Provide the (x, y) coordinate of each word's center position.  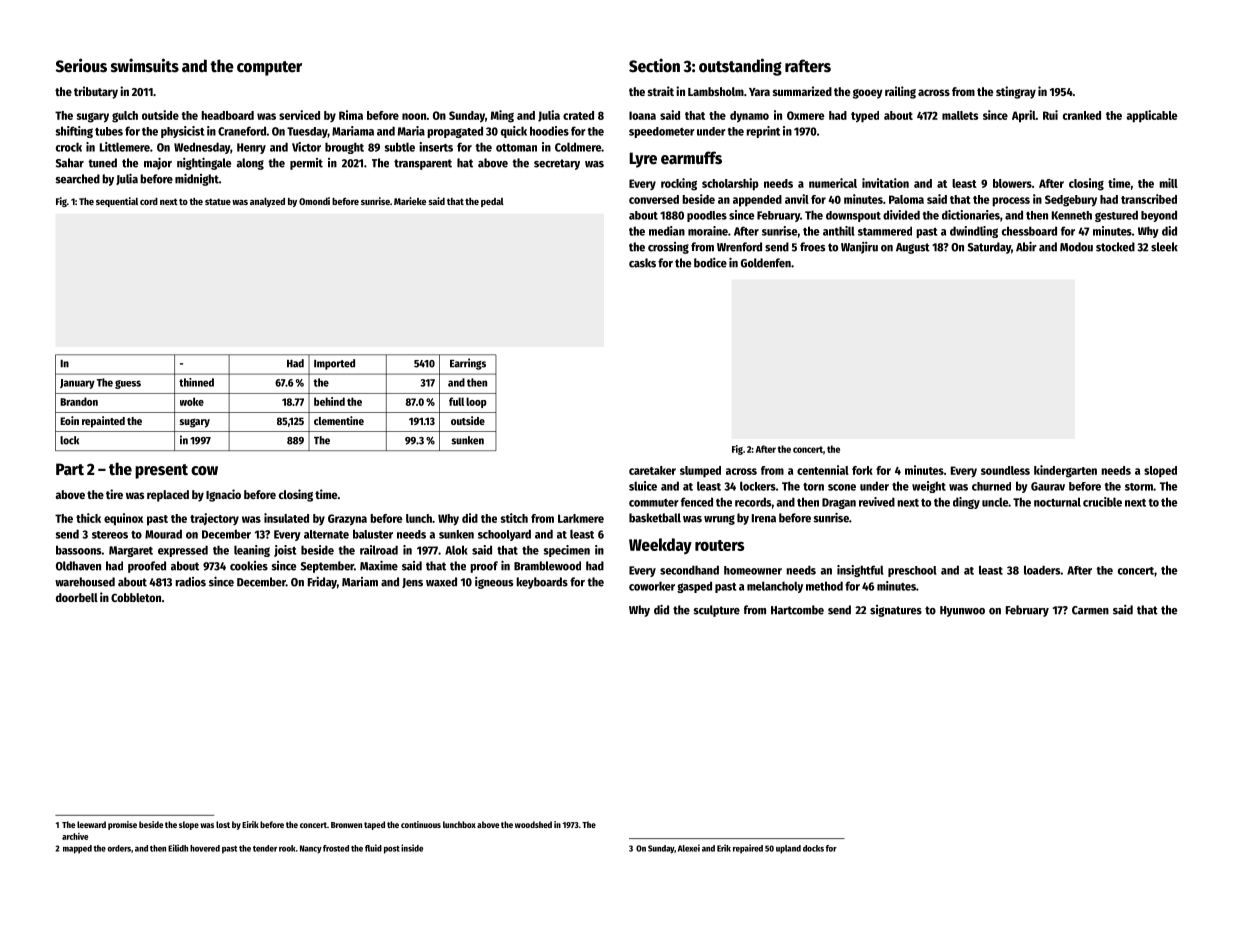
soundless (1005, 470)
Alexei (689, 848)
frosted (336, 848)
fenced (697, 502)
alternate (326, 534)
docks (813, 848)
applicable (1152, 116)
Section (654, 65)
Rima (351, 115)
